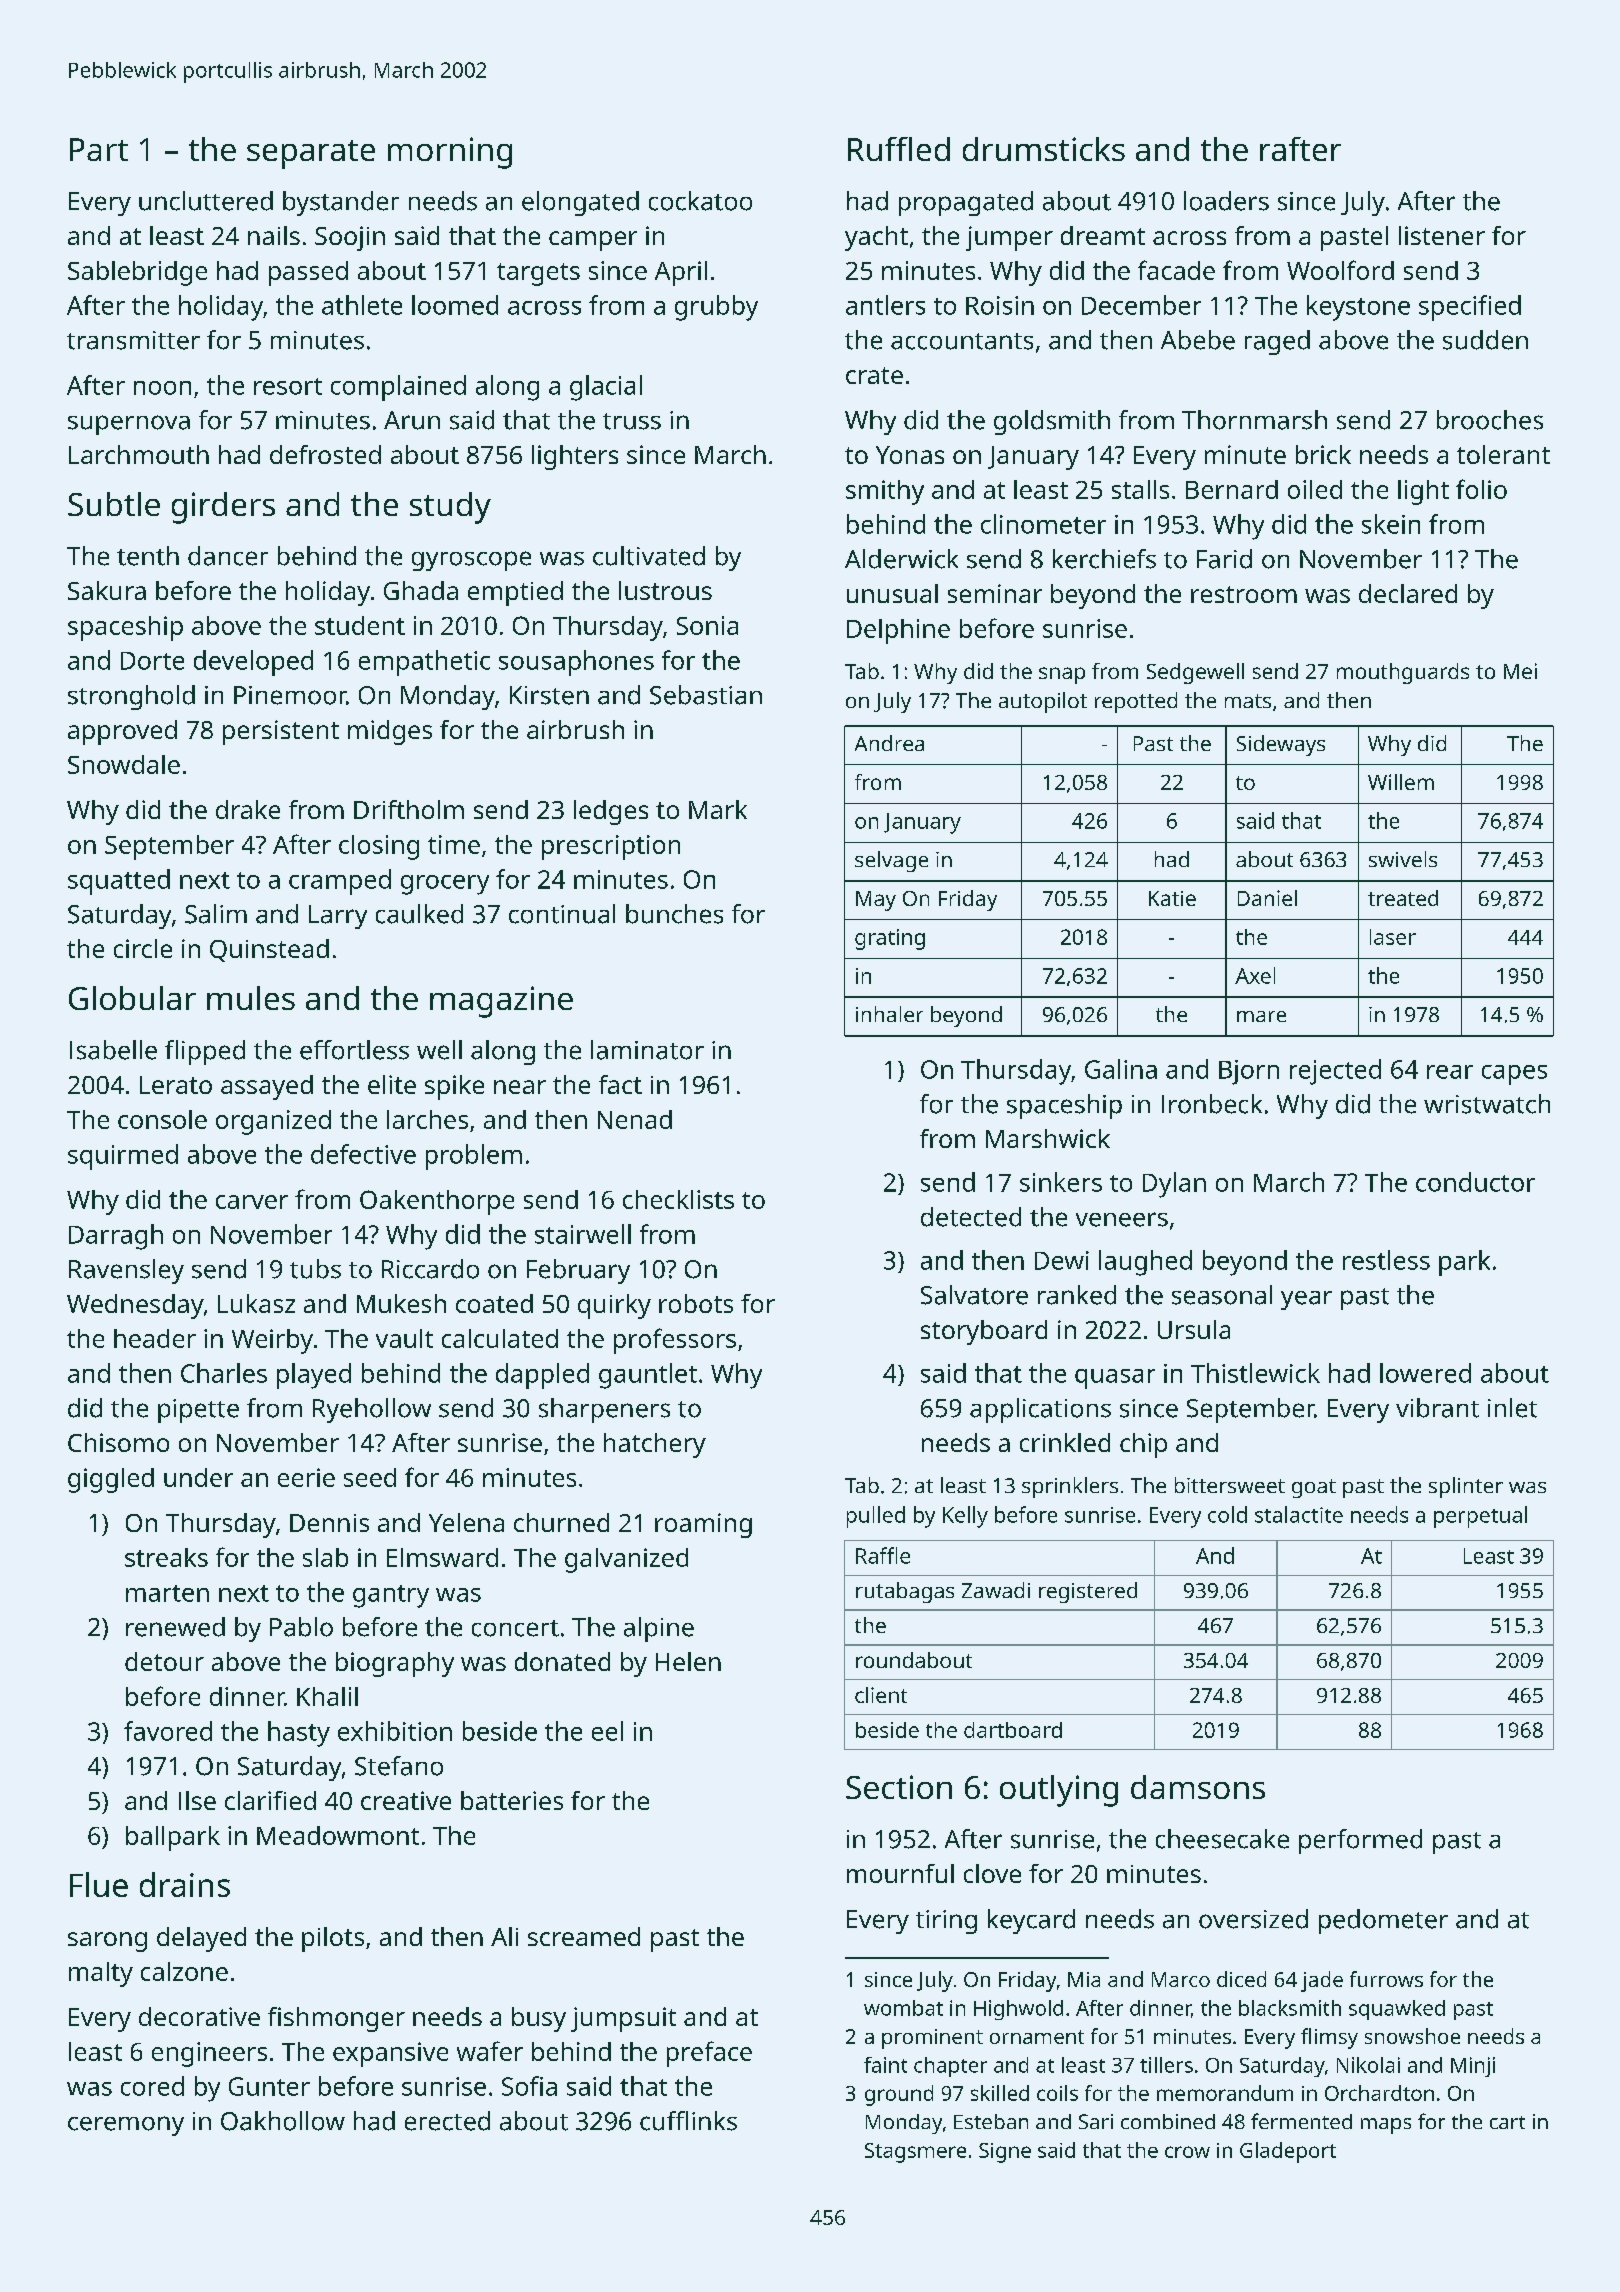 Image resolution: width=1620 pixels, height=2292 pixels. I want to click on oiled, so click(1315, 489).
